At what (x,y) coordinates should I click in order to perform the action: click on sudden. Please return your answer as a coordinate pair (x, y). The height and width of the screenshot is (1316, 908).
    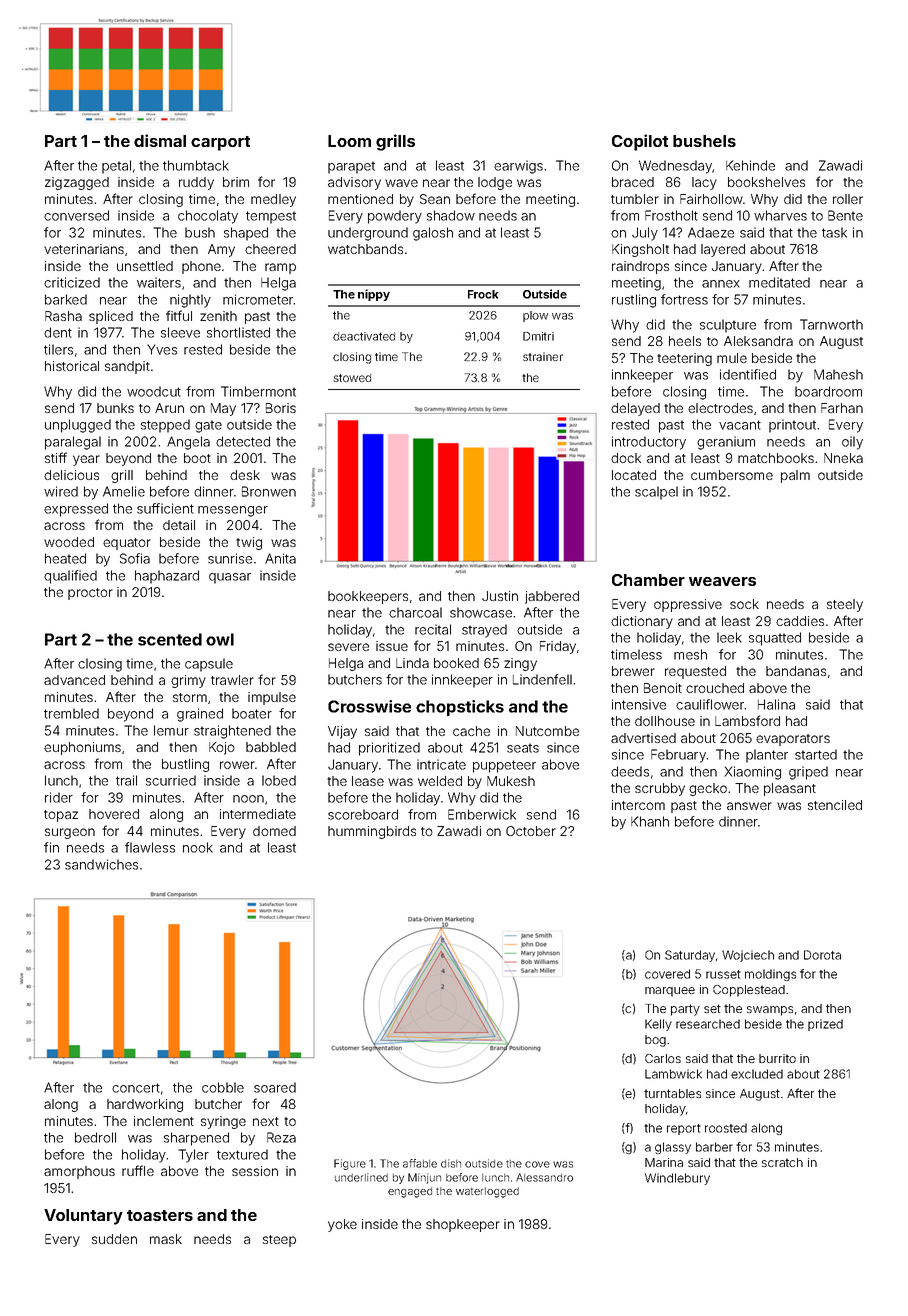
    Looking at the image, I should click on (114, 1239).
